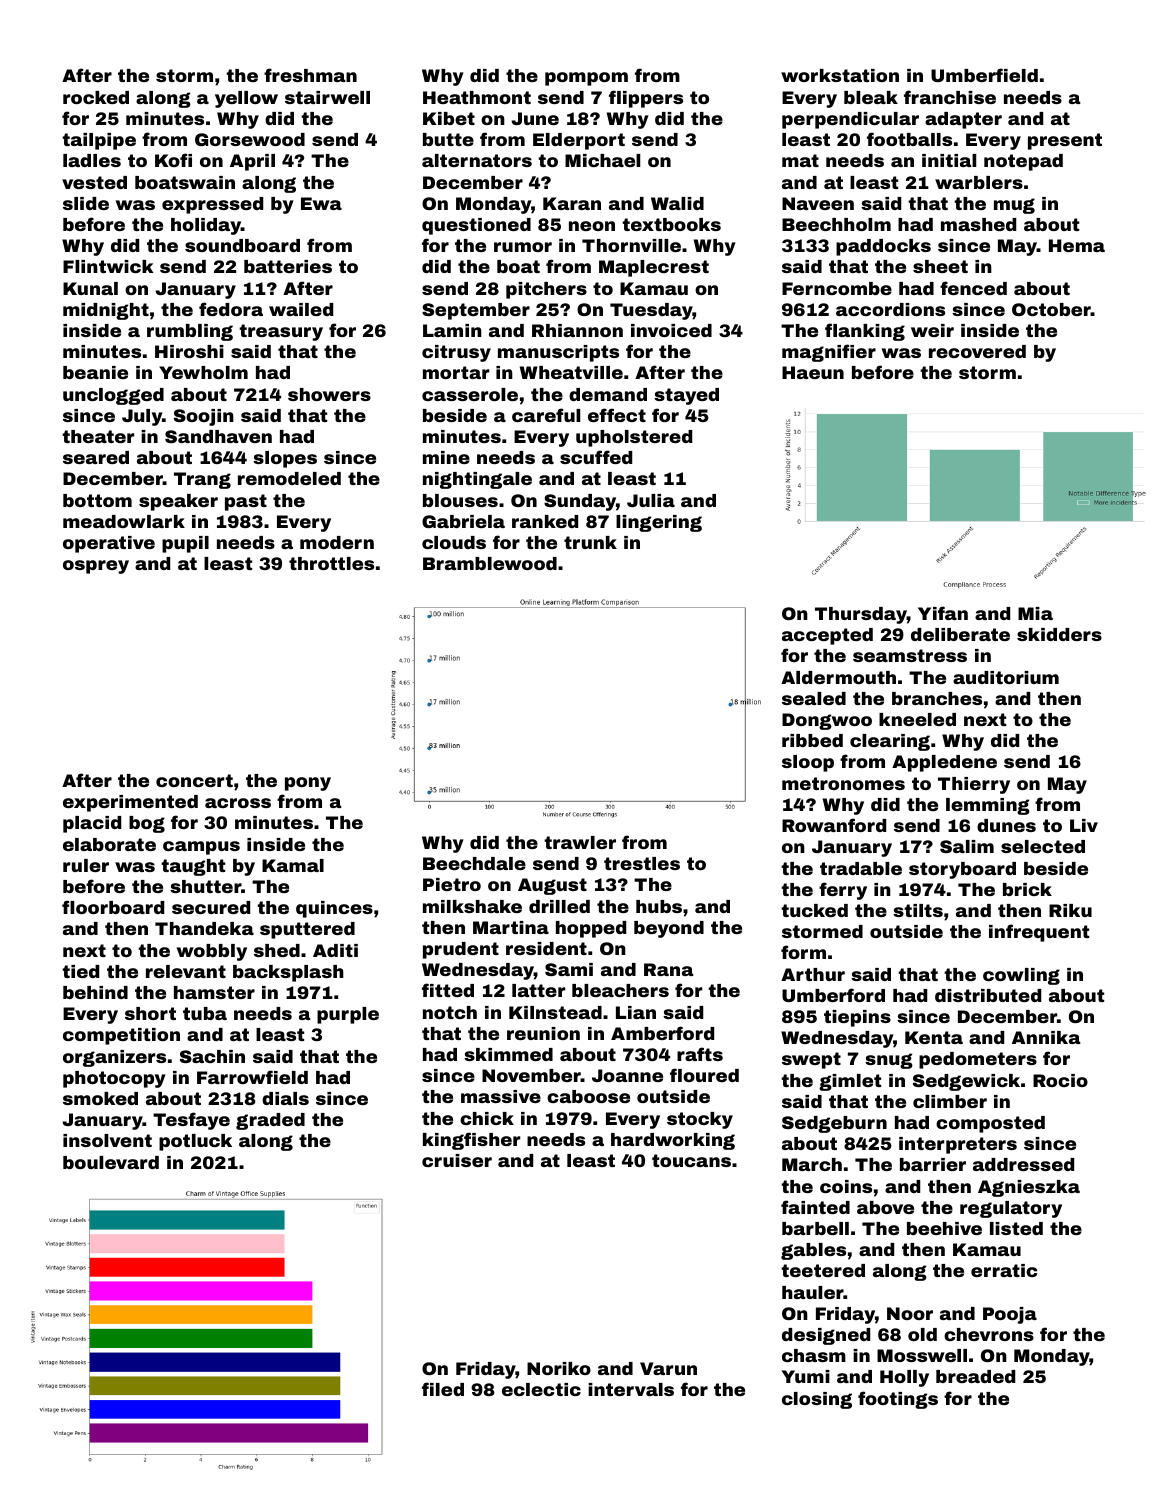 This screenshot has height=1511, width=1168. Describe the element at coordinates (111, 1162) in the screenshot. I see `boulevard` at that location.
